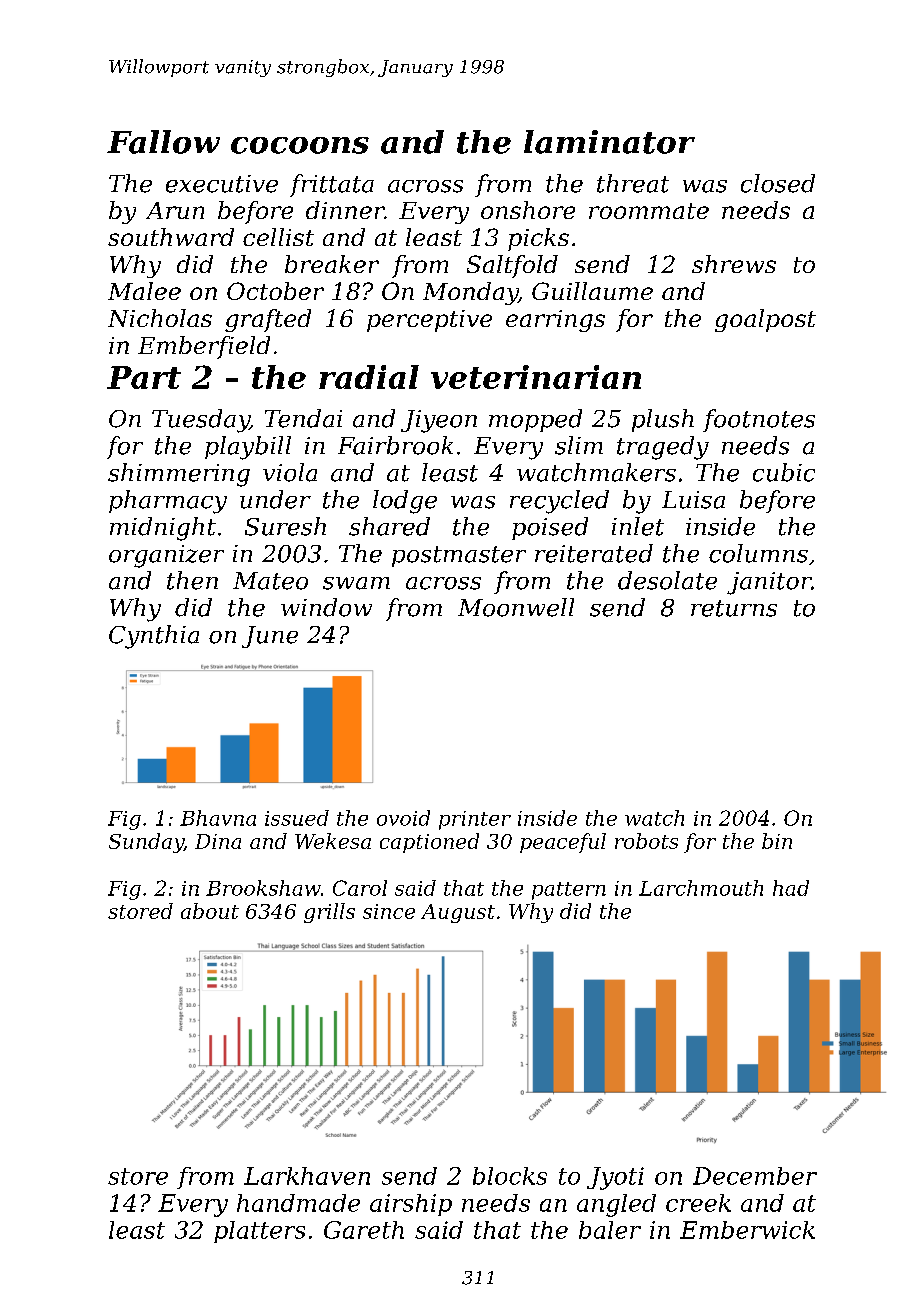  I want to click on Larchmouth, so click(701, 888).
